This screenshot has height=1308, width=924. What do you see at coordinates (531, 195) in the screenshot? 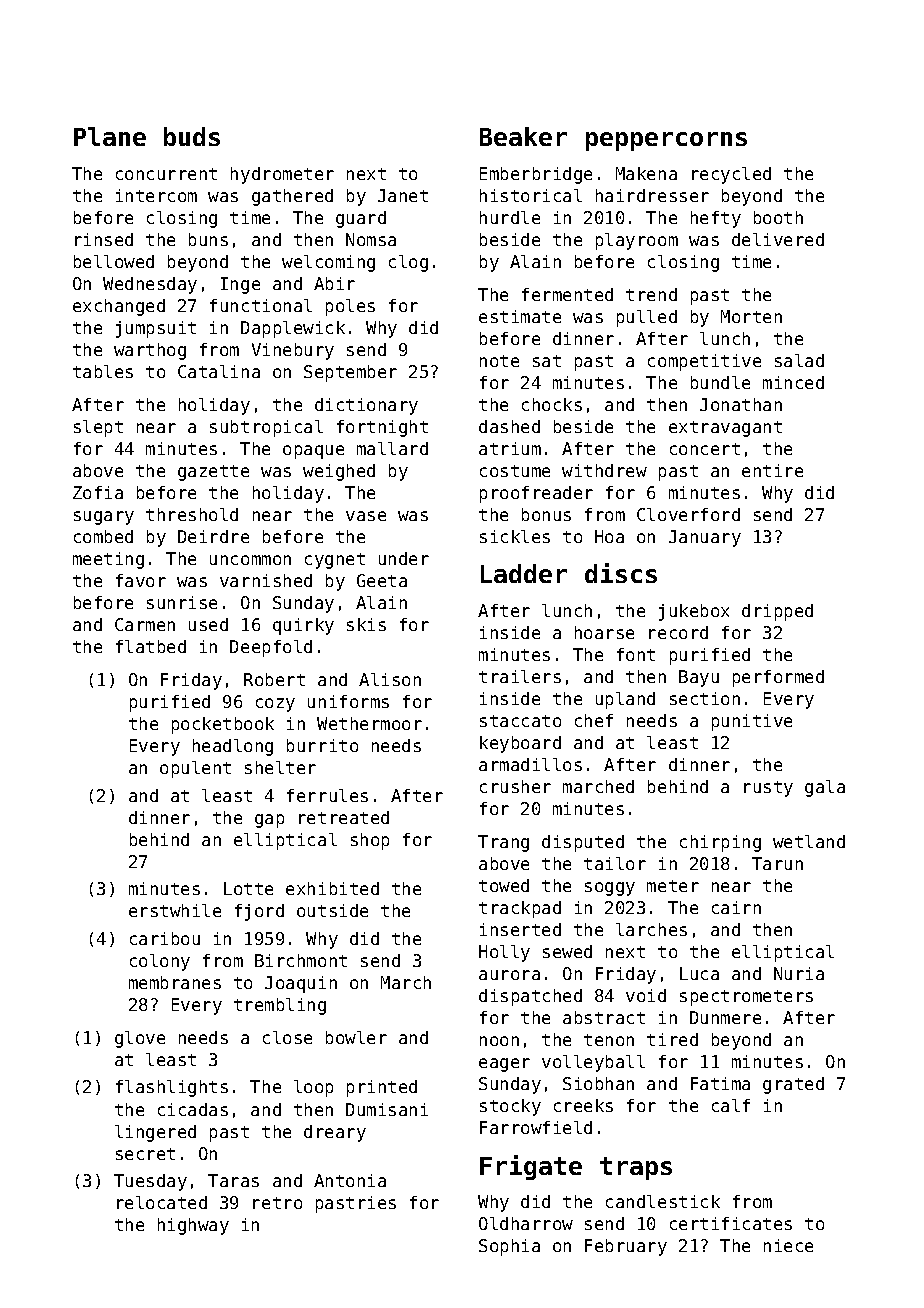
I see `historical` at bounding box center [531, 195].
